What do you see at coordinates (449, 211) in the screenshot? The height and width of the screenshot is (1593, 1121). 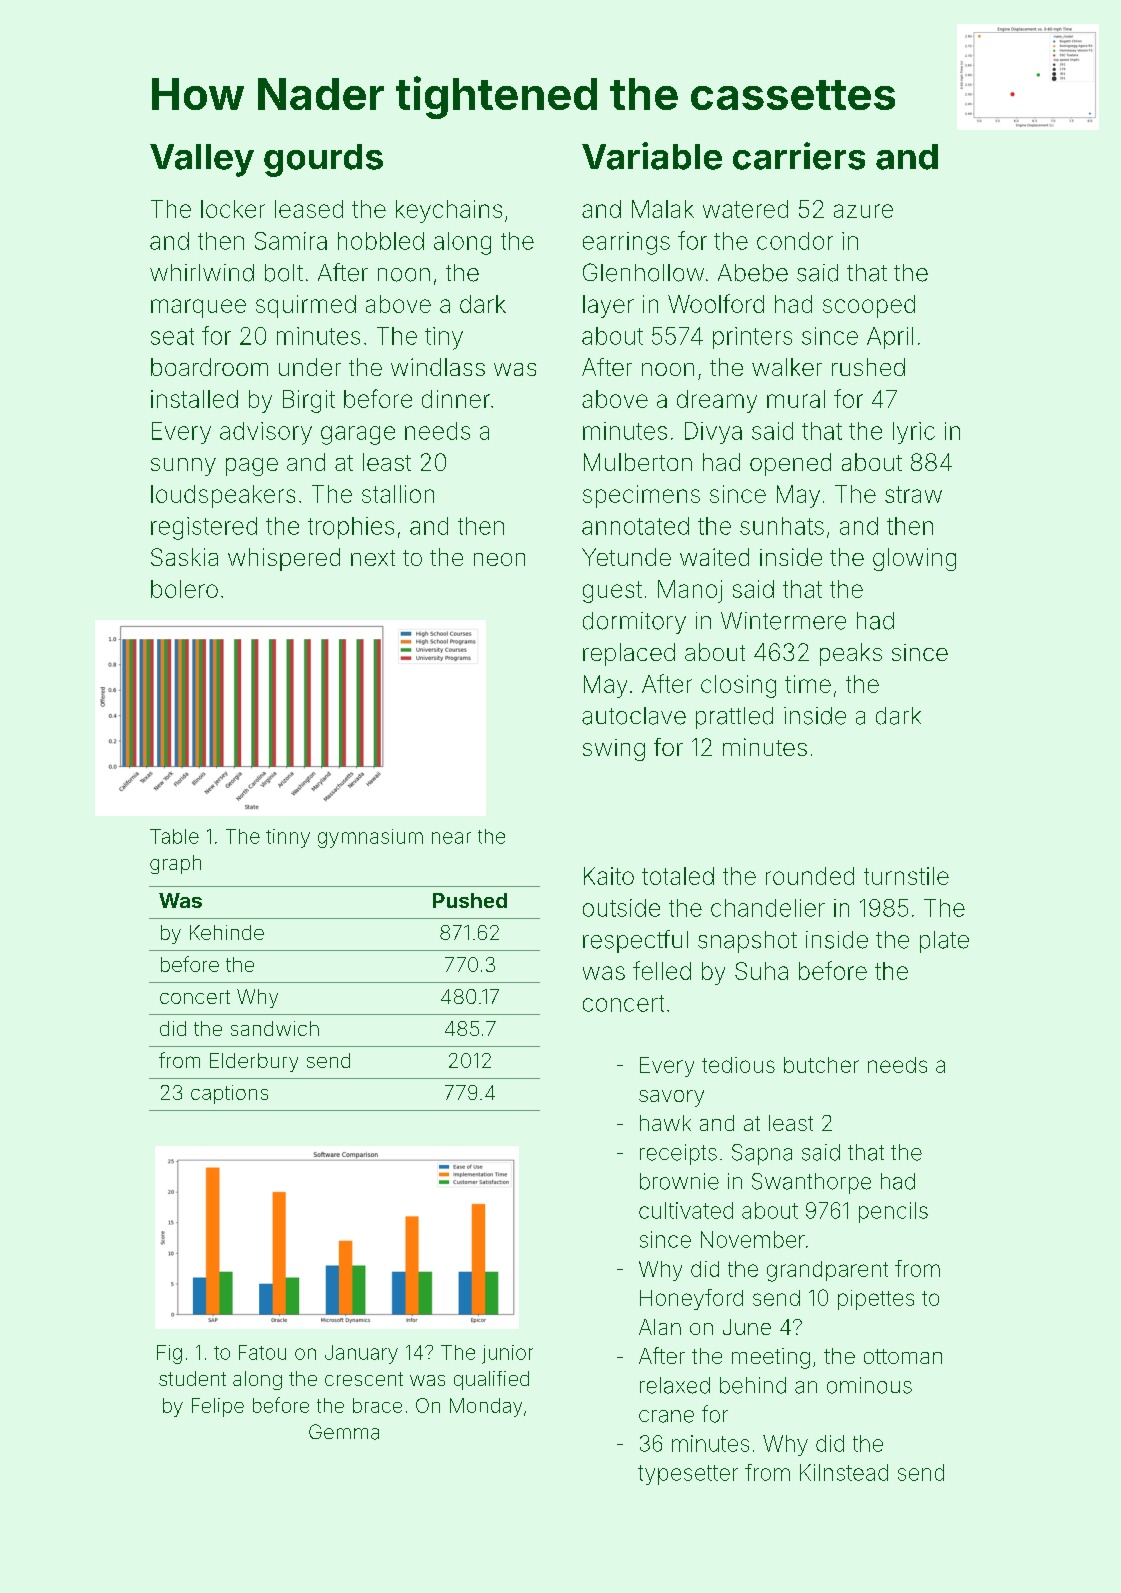 I see `keychains` at bounding box center [449, 211].
